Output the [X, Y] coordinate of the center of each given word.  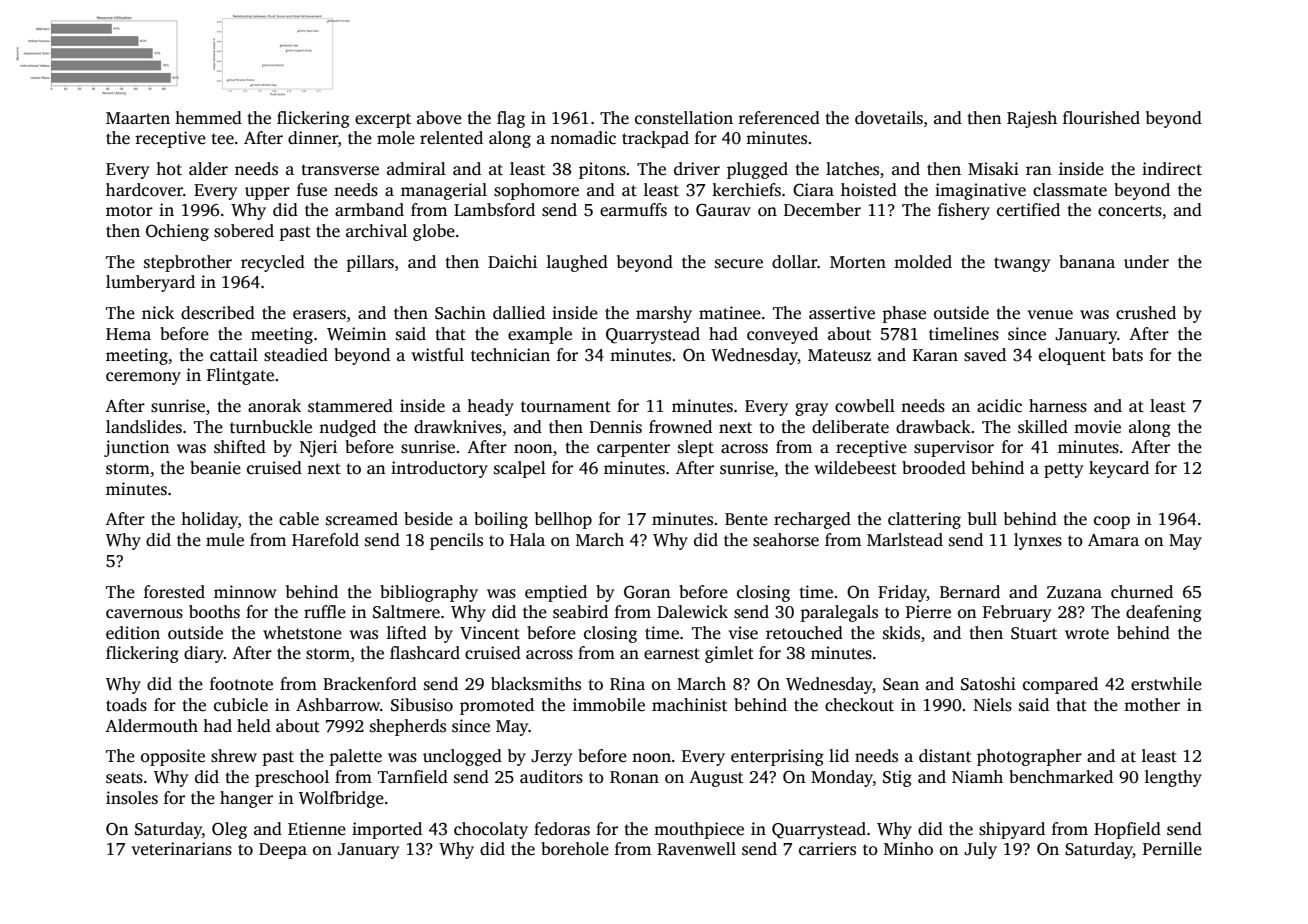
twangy [1022, 264]
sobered [244, 231]
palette [356, 757]
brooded [934, 468]
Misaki [993, 169]
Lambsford [494, 210]
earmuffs [633, 210]
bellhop [563, 520]
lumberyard [150, 283]
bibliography [429, 593]
